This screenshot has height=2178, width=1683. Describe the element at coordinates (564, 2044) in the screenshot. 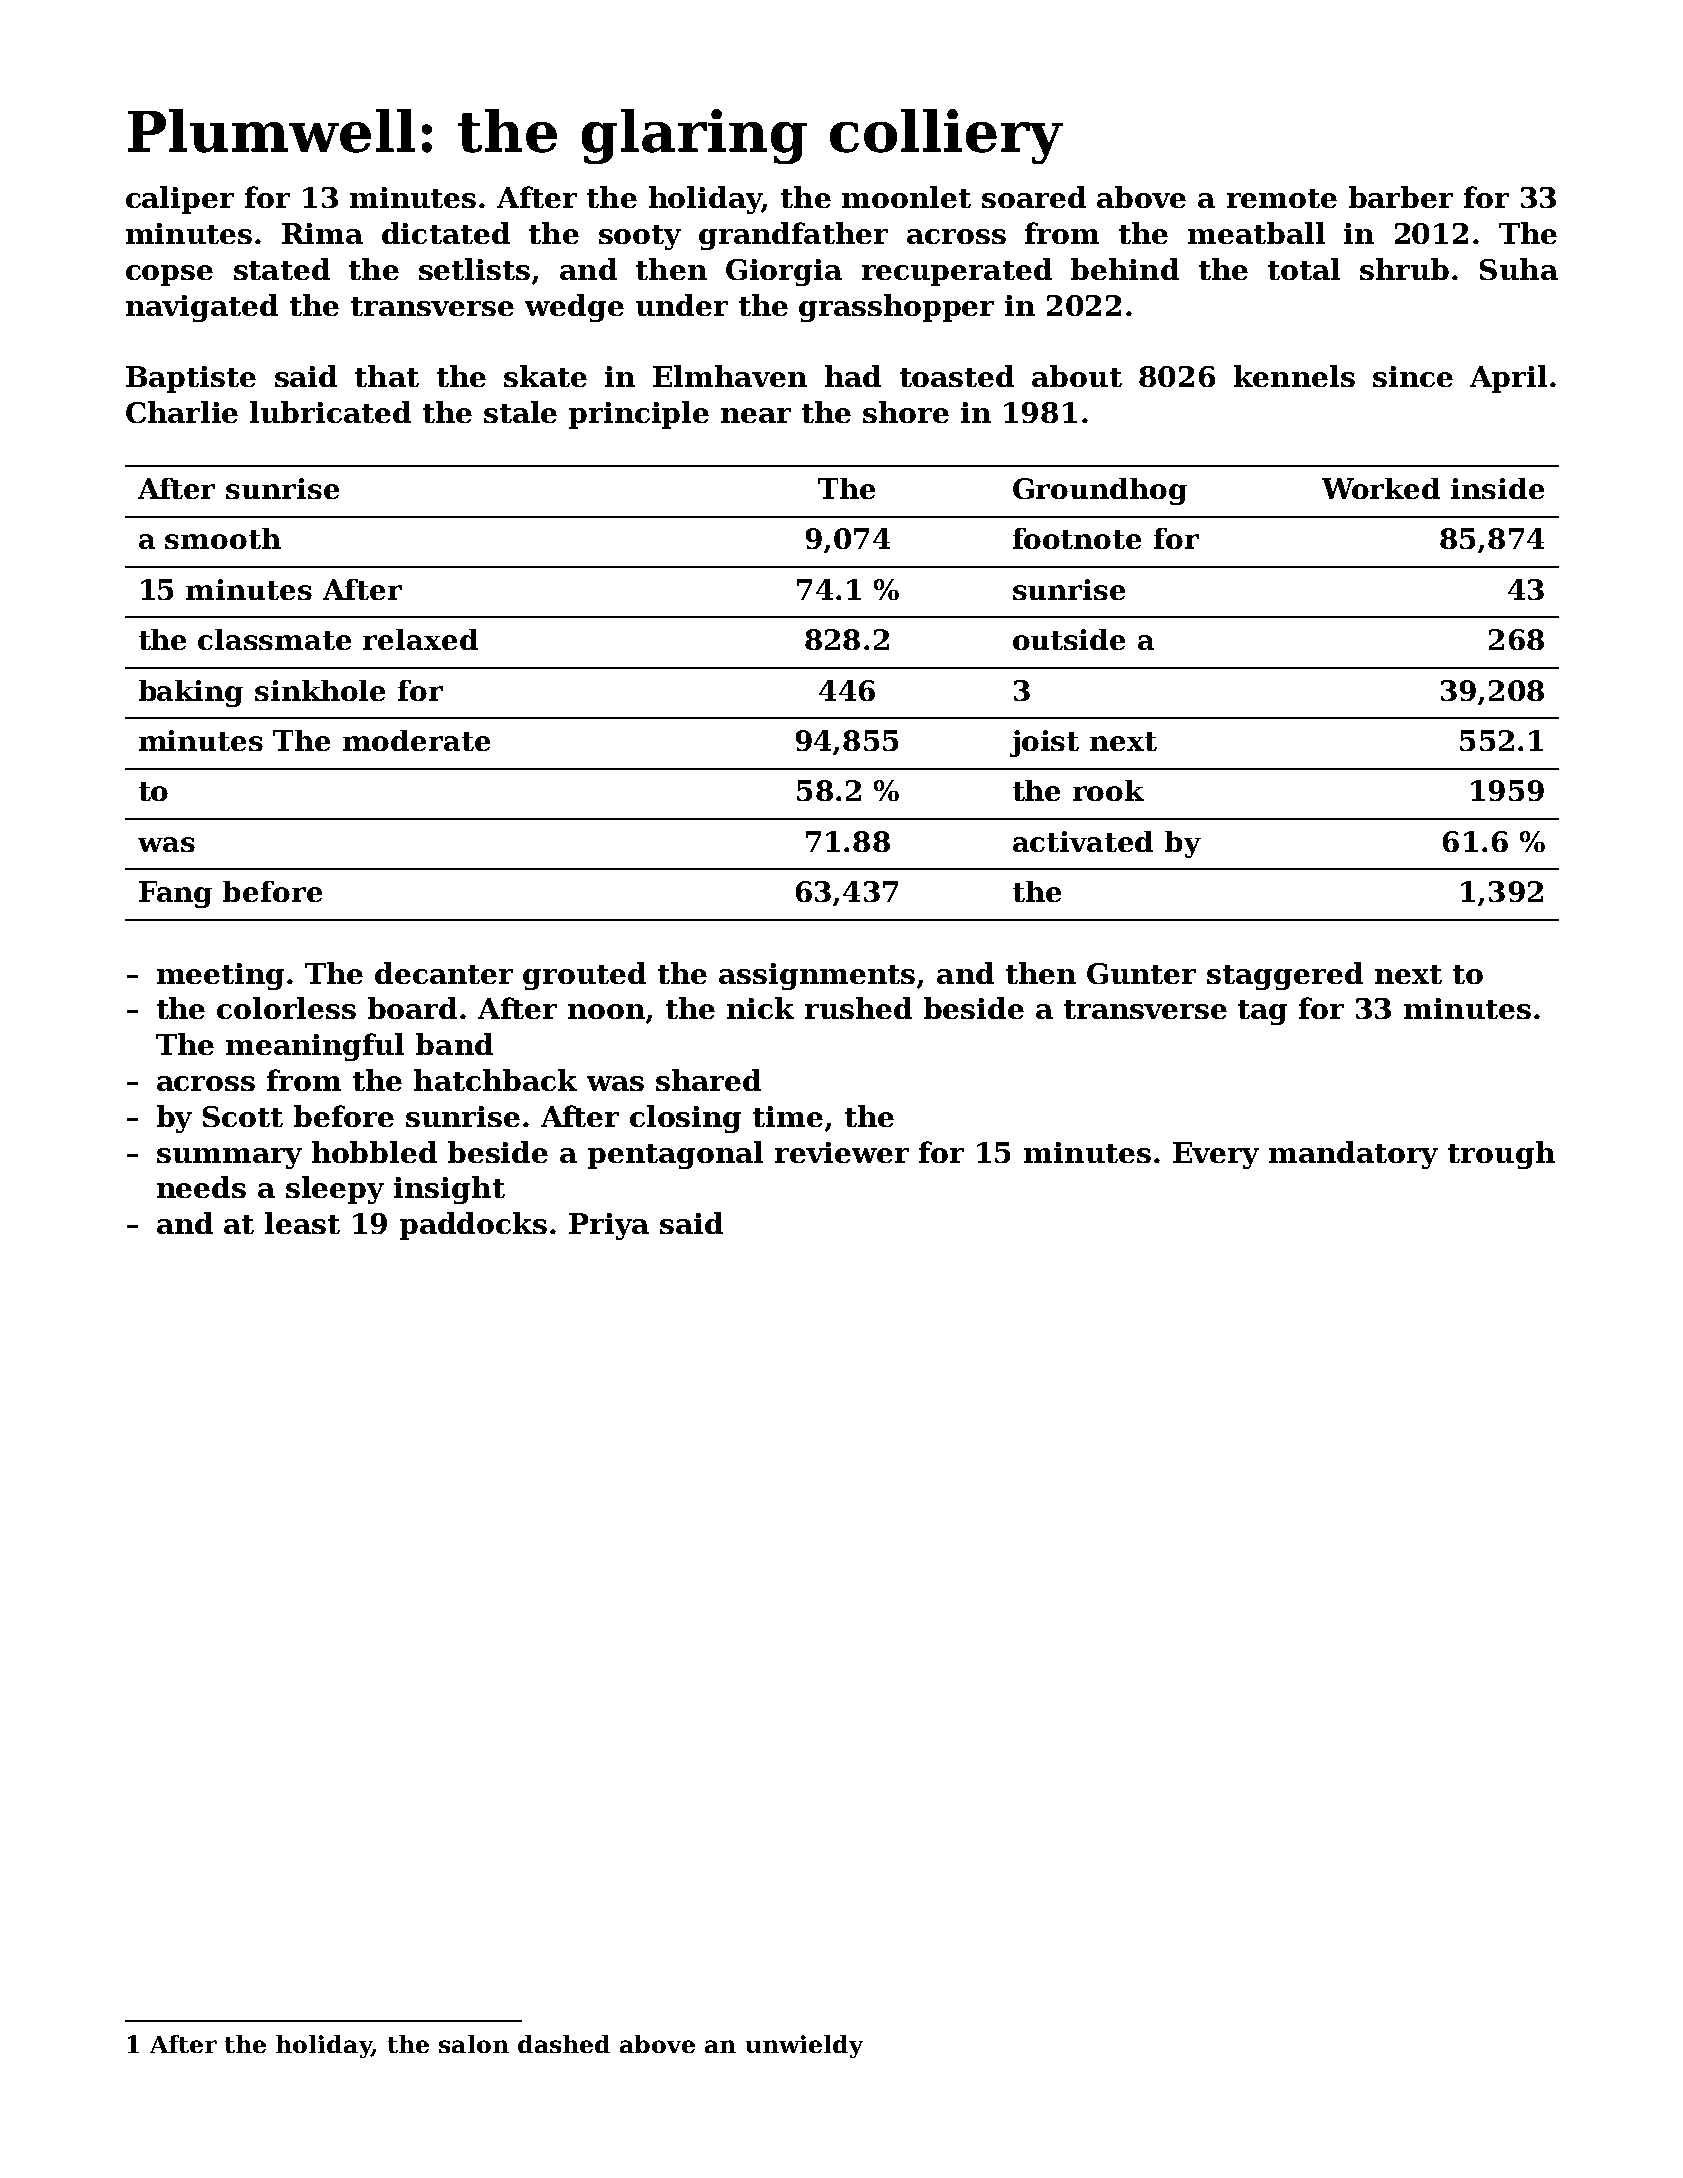

I see `dashed` at that location.
